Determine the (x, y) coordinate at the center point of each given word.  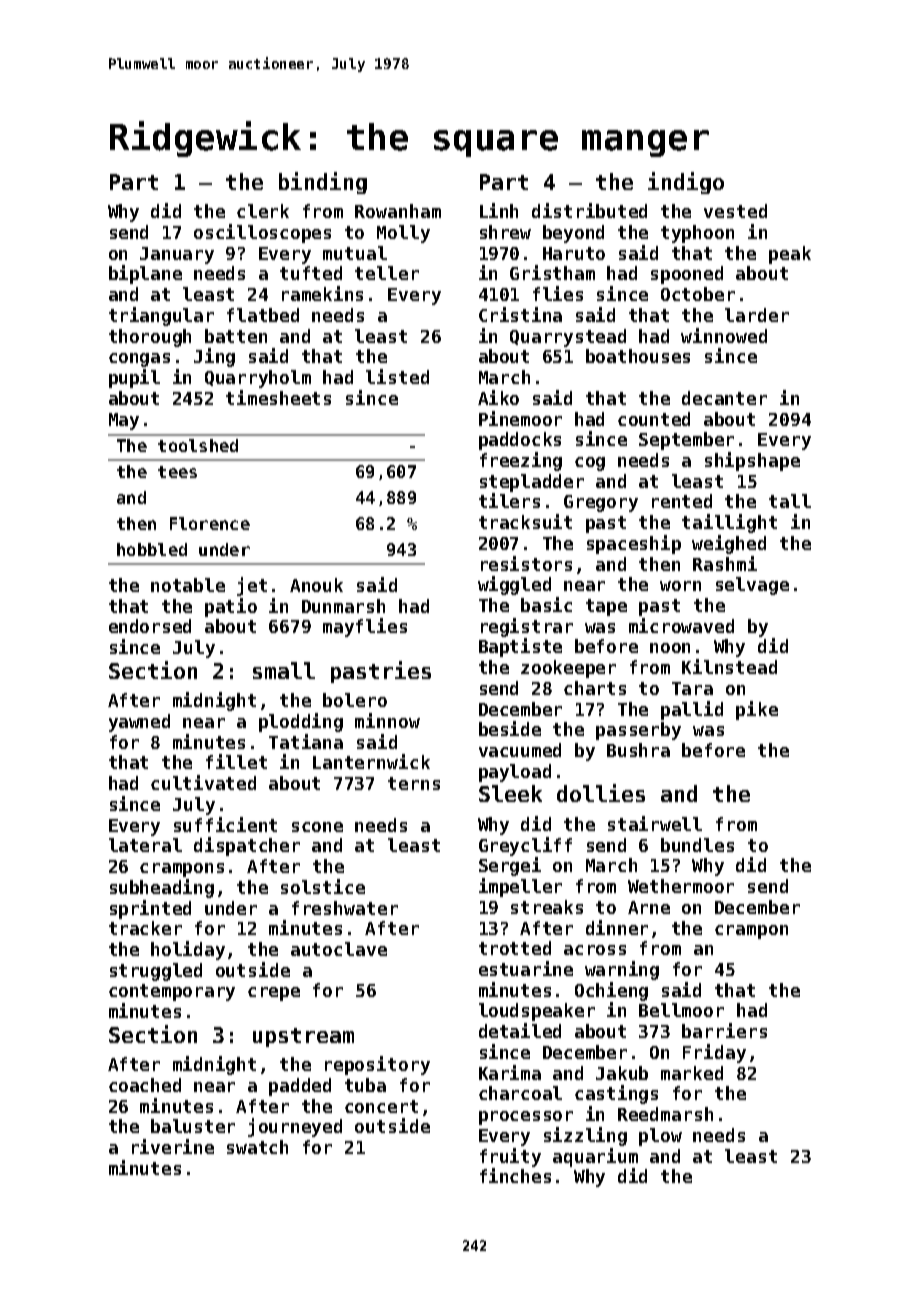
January (177, 255)
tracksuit (525, 521)
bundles (697, 845)
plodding (301, 722)
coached (145, 1085)
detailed (520, 1030)
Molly (403, 234)
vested (735, 211)
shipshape (752, 461)
